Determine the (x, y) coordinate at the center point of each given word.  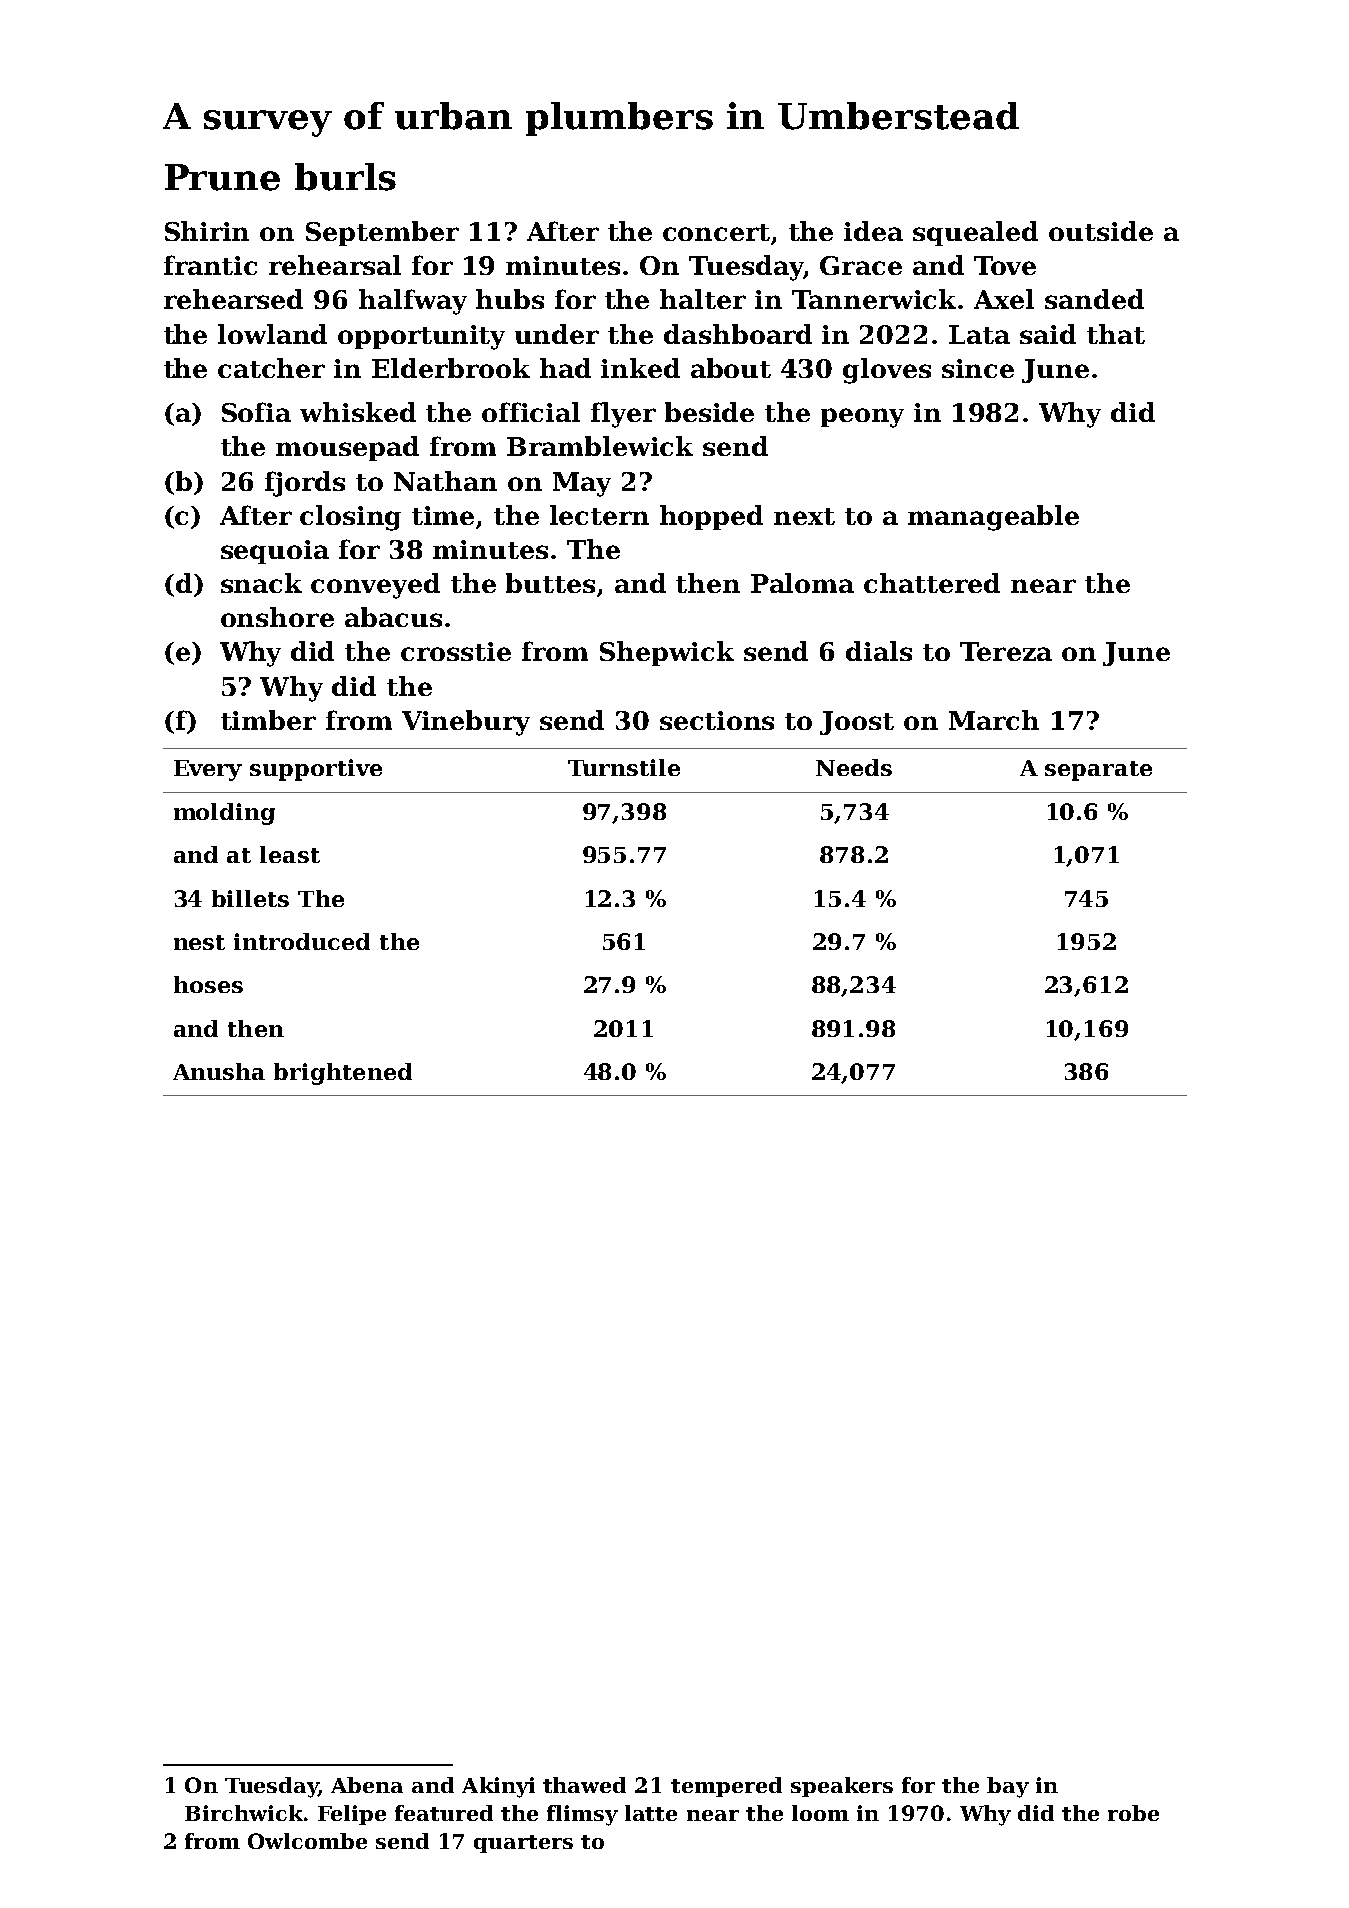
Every (208, 770)
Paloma (802, 583)
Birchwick (244, 1813)
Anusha (219, 1071)
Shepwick (667, 653)
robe (1133, 1813)
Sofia (256, 412)
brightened (343, 1074)
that (1116, 334)
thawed (584, 1785)
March (994, 720)
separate (1098, 771)
